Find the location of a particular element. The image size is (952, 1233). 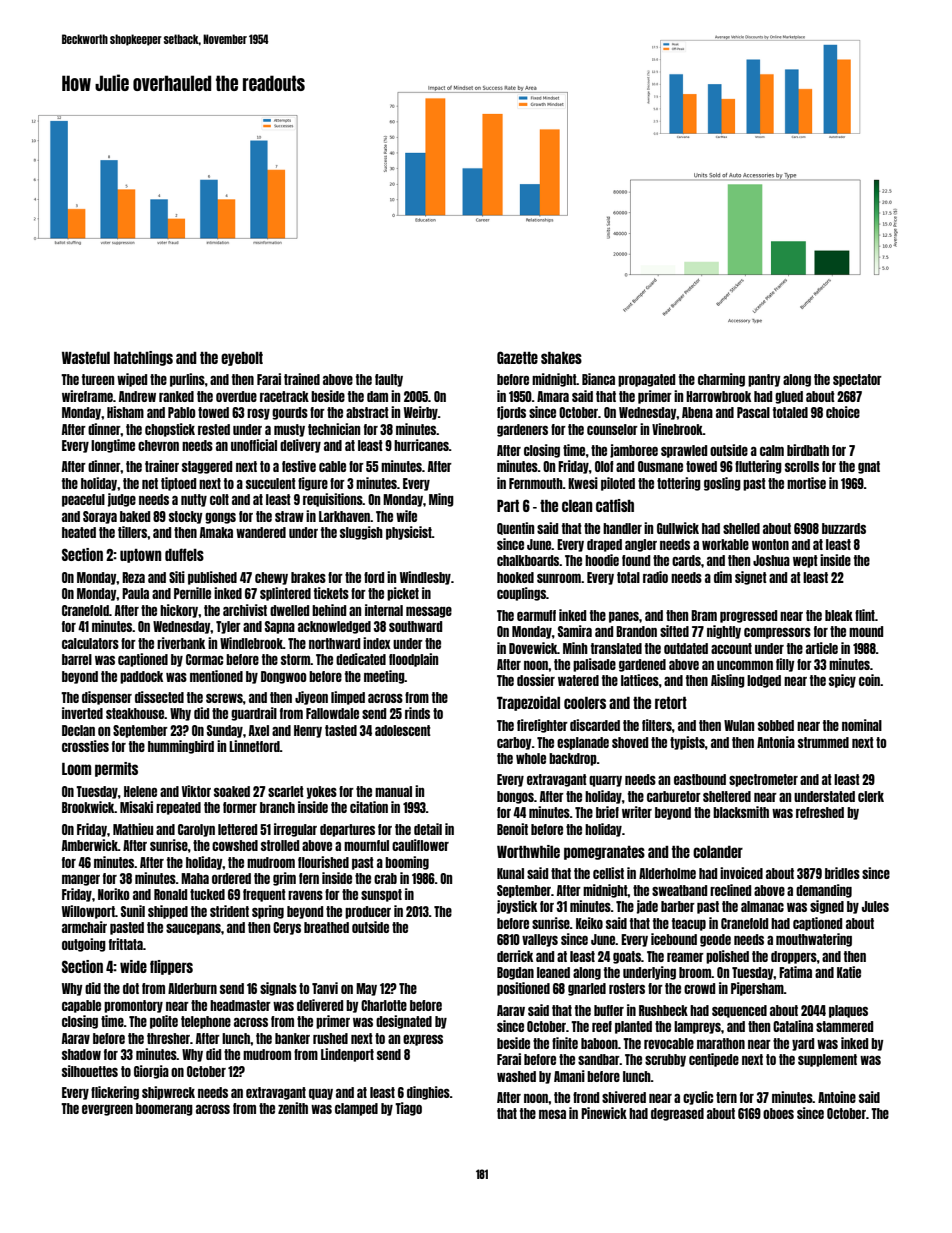

chevron is located at coordinates (158, 445).
